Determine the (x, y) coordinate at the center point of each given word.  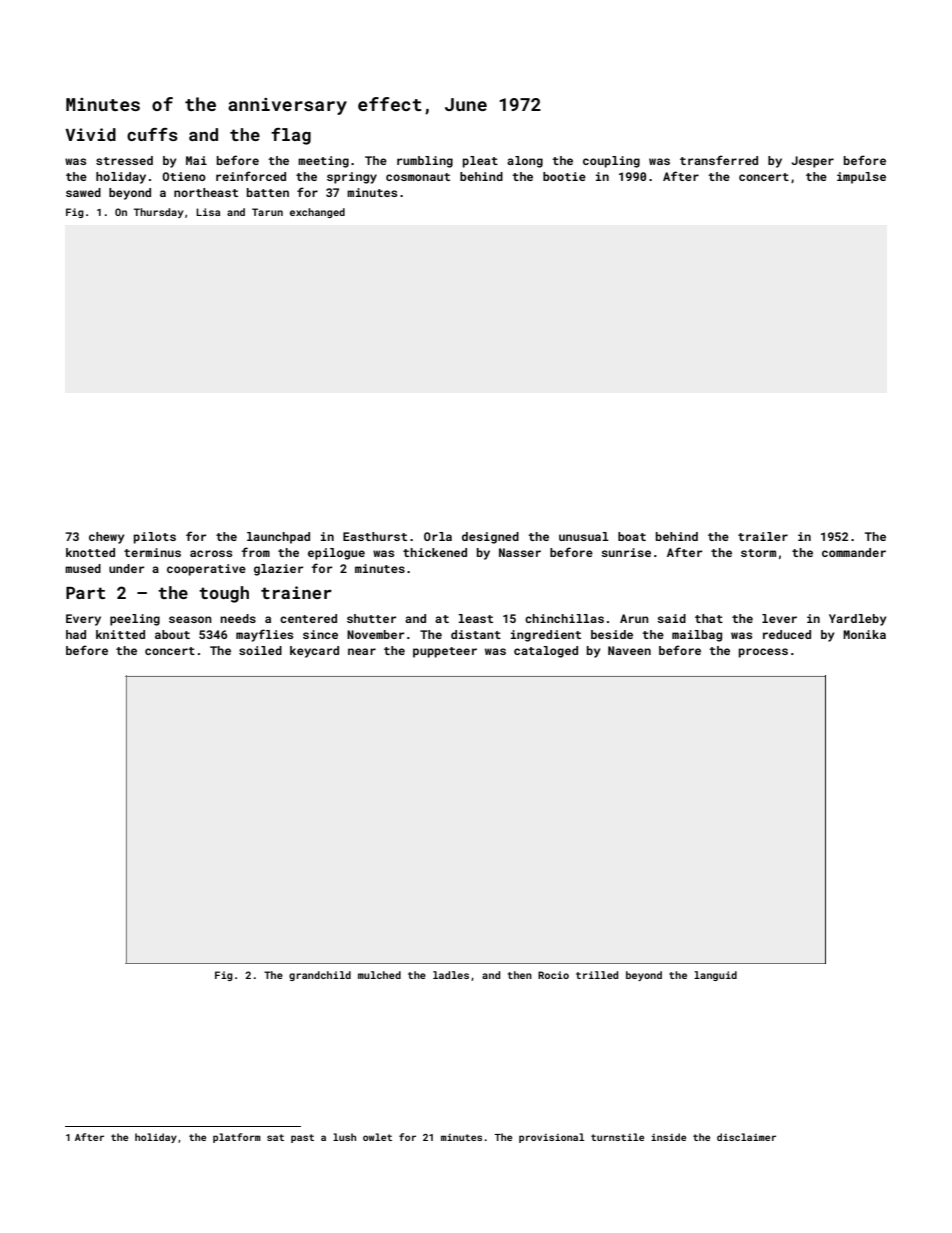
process (763, 653)
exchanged (317, 213)
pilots (155, 538)
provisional (551, 1138)
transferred (719, 160)
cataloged (546, 652)
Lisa (208, 212)
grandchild (320, 976)
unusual (584, 536)
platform (237, 1138)
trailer (763, 536)
